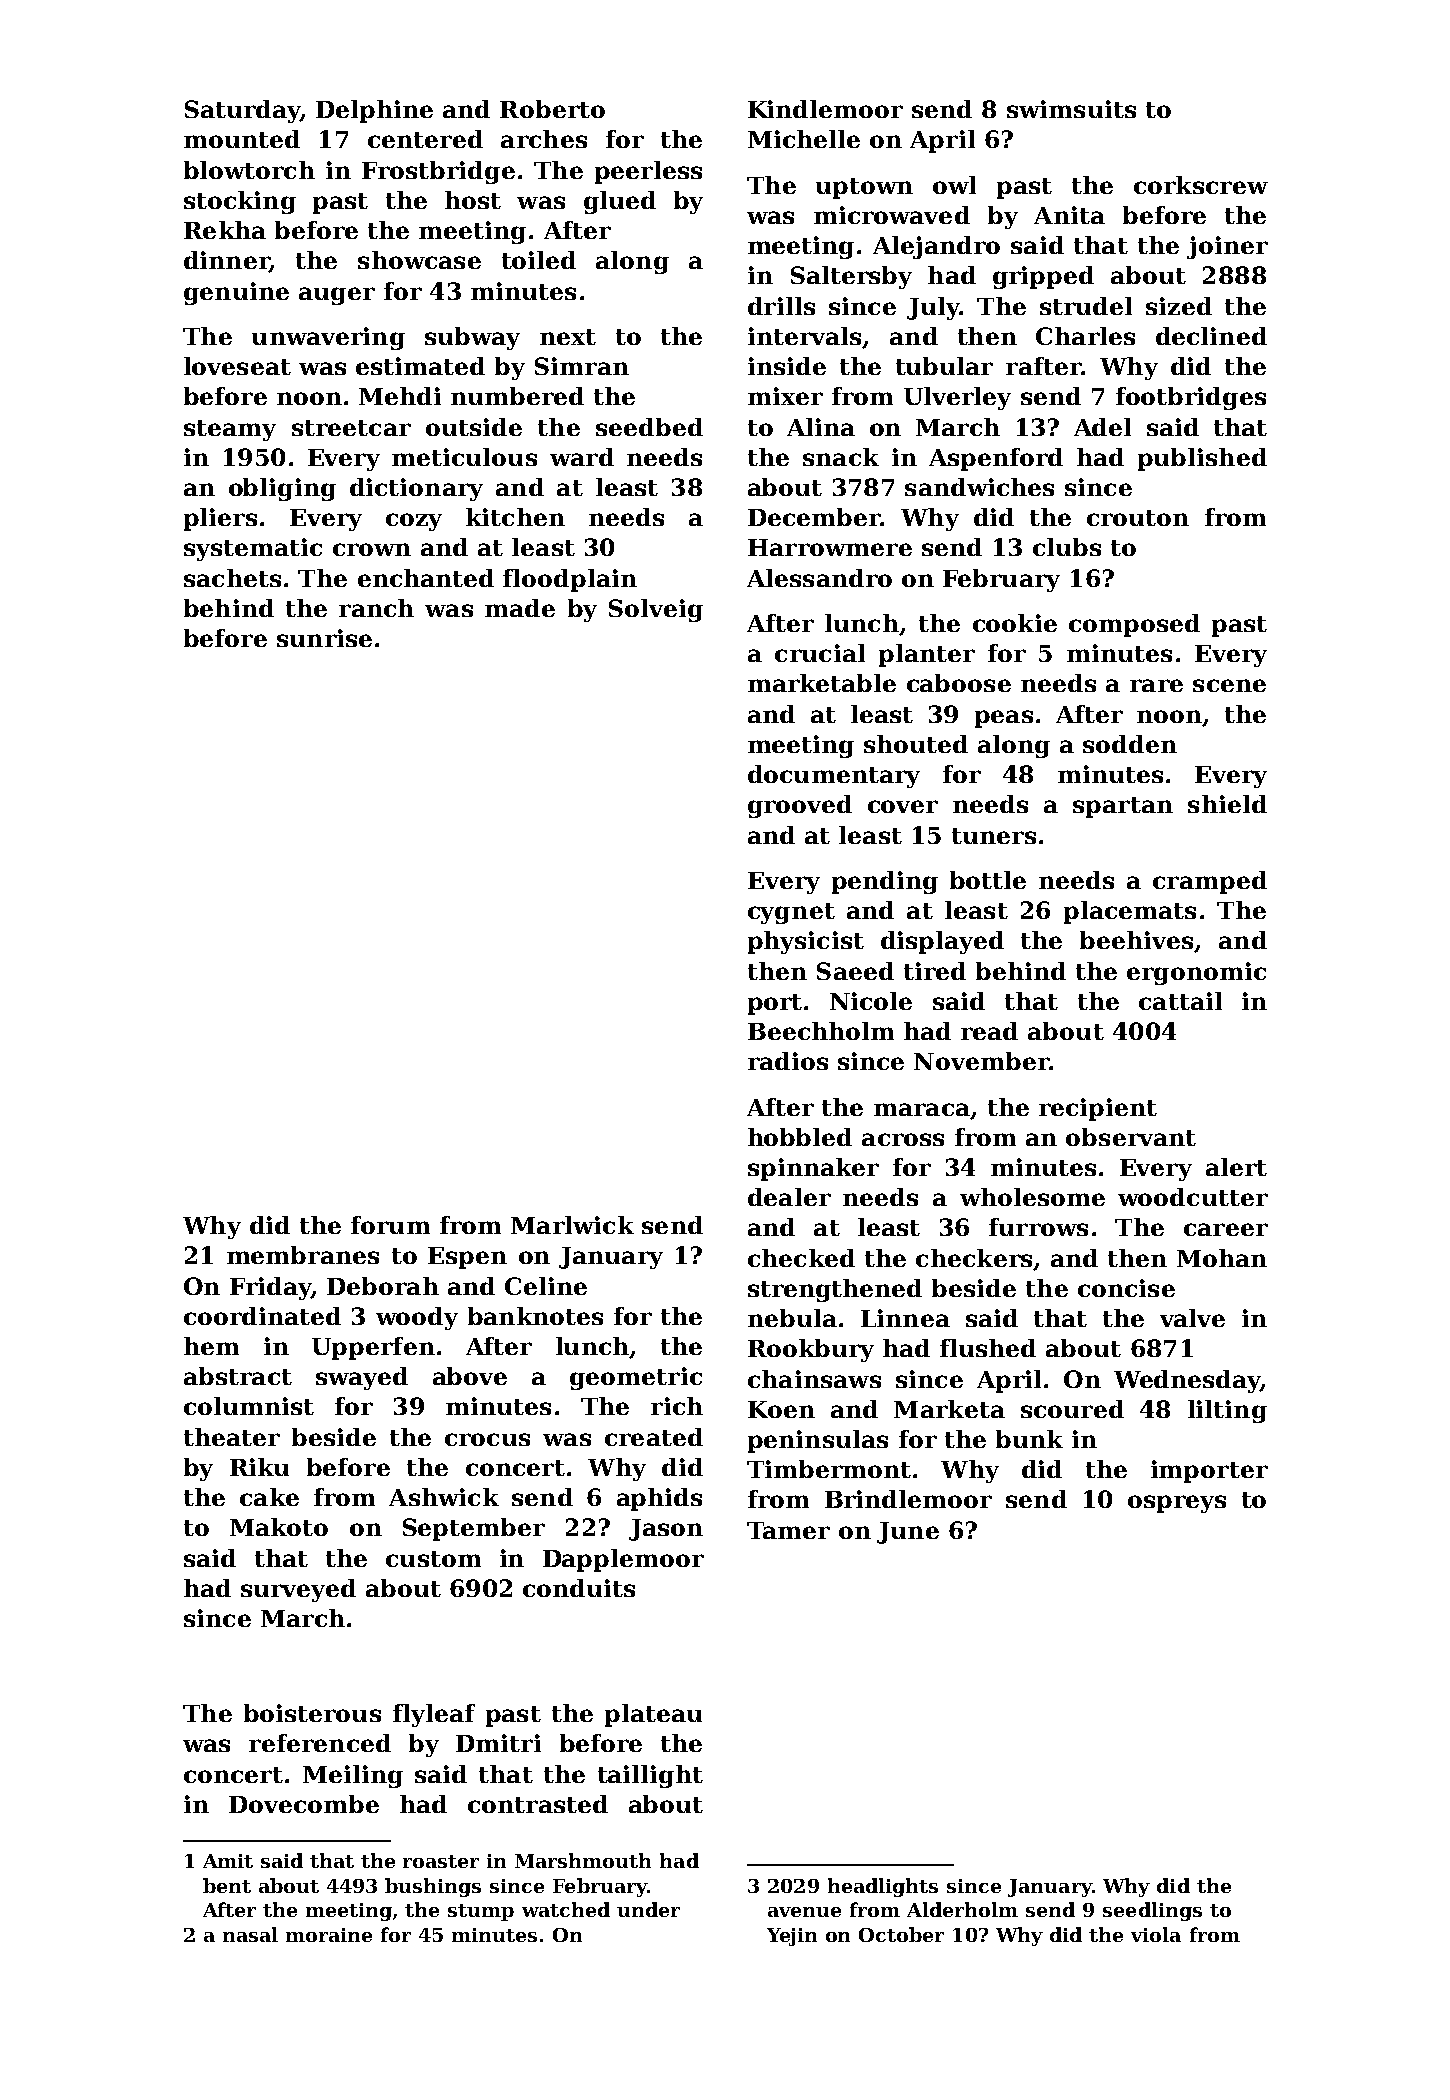 This screenshot has height=2100, width=1450. What do you see at coordinates (1201, 185) in the screenshot?
I see `corkscrew` at bounding box center [1201, 185].
